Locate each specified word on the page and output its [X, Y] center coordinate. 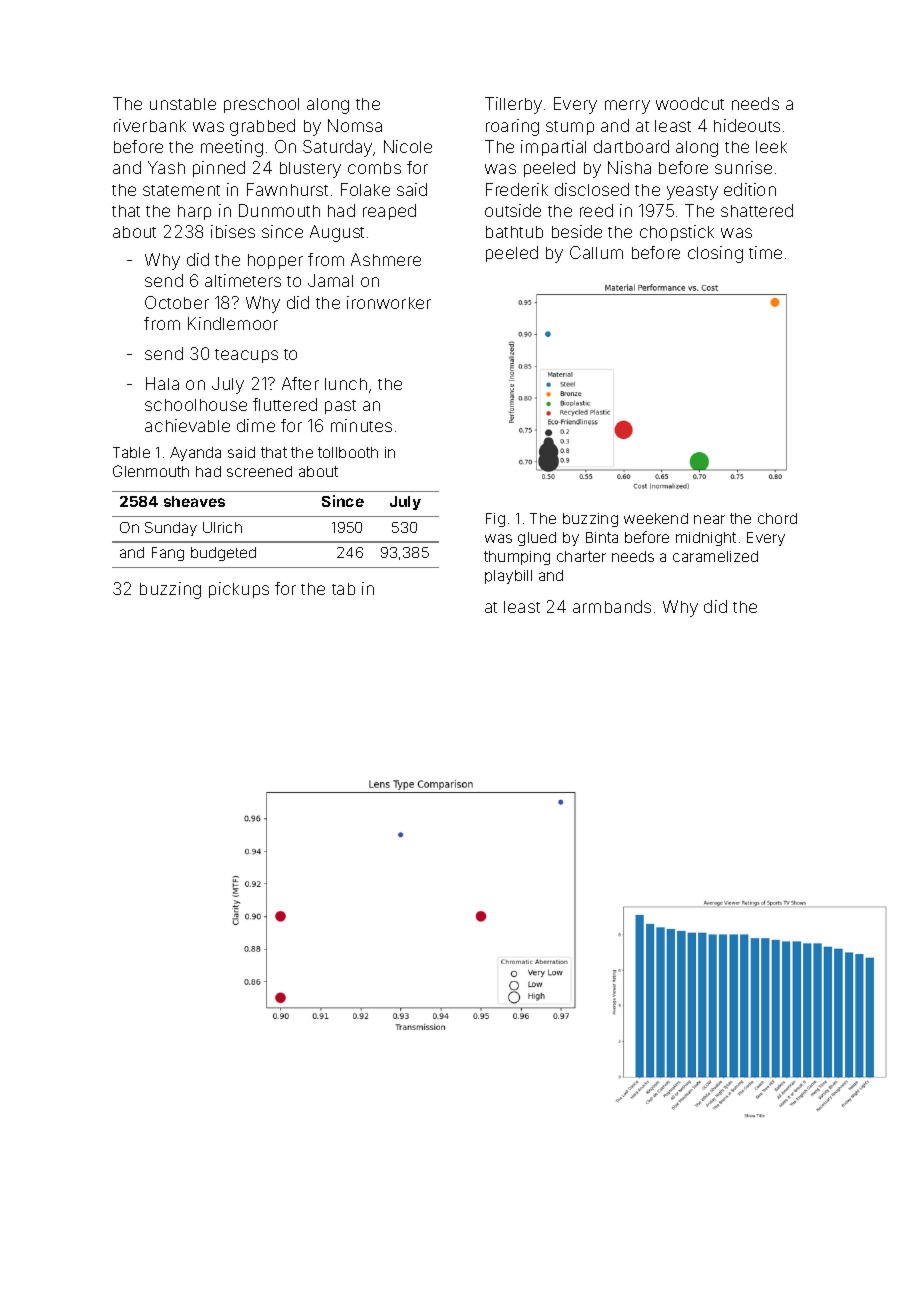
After [300, 383]
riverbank [150, 125]
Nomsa [355, 125]
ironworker [389, 302]
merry [627, 107]
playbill [508, 577]
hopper [275, 261]
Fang [168, 554]
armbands [612, 606]
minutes [361, 425]
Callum [596, 252]
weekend [656, 518]
